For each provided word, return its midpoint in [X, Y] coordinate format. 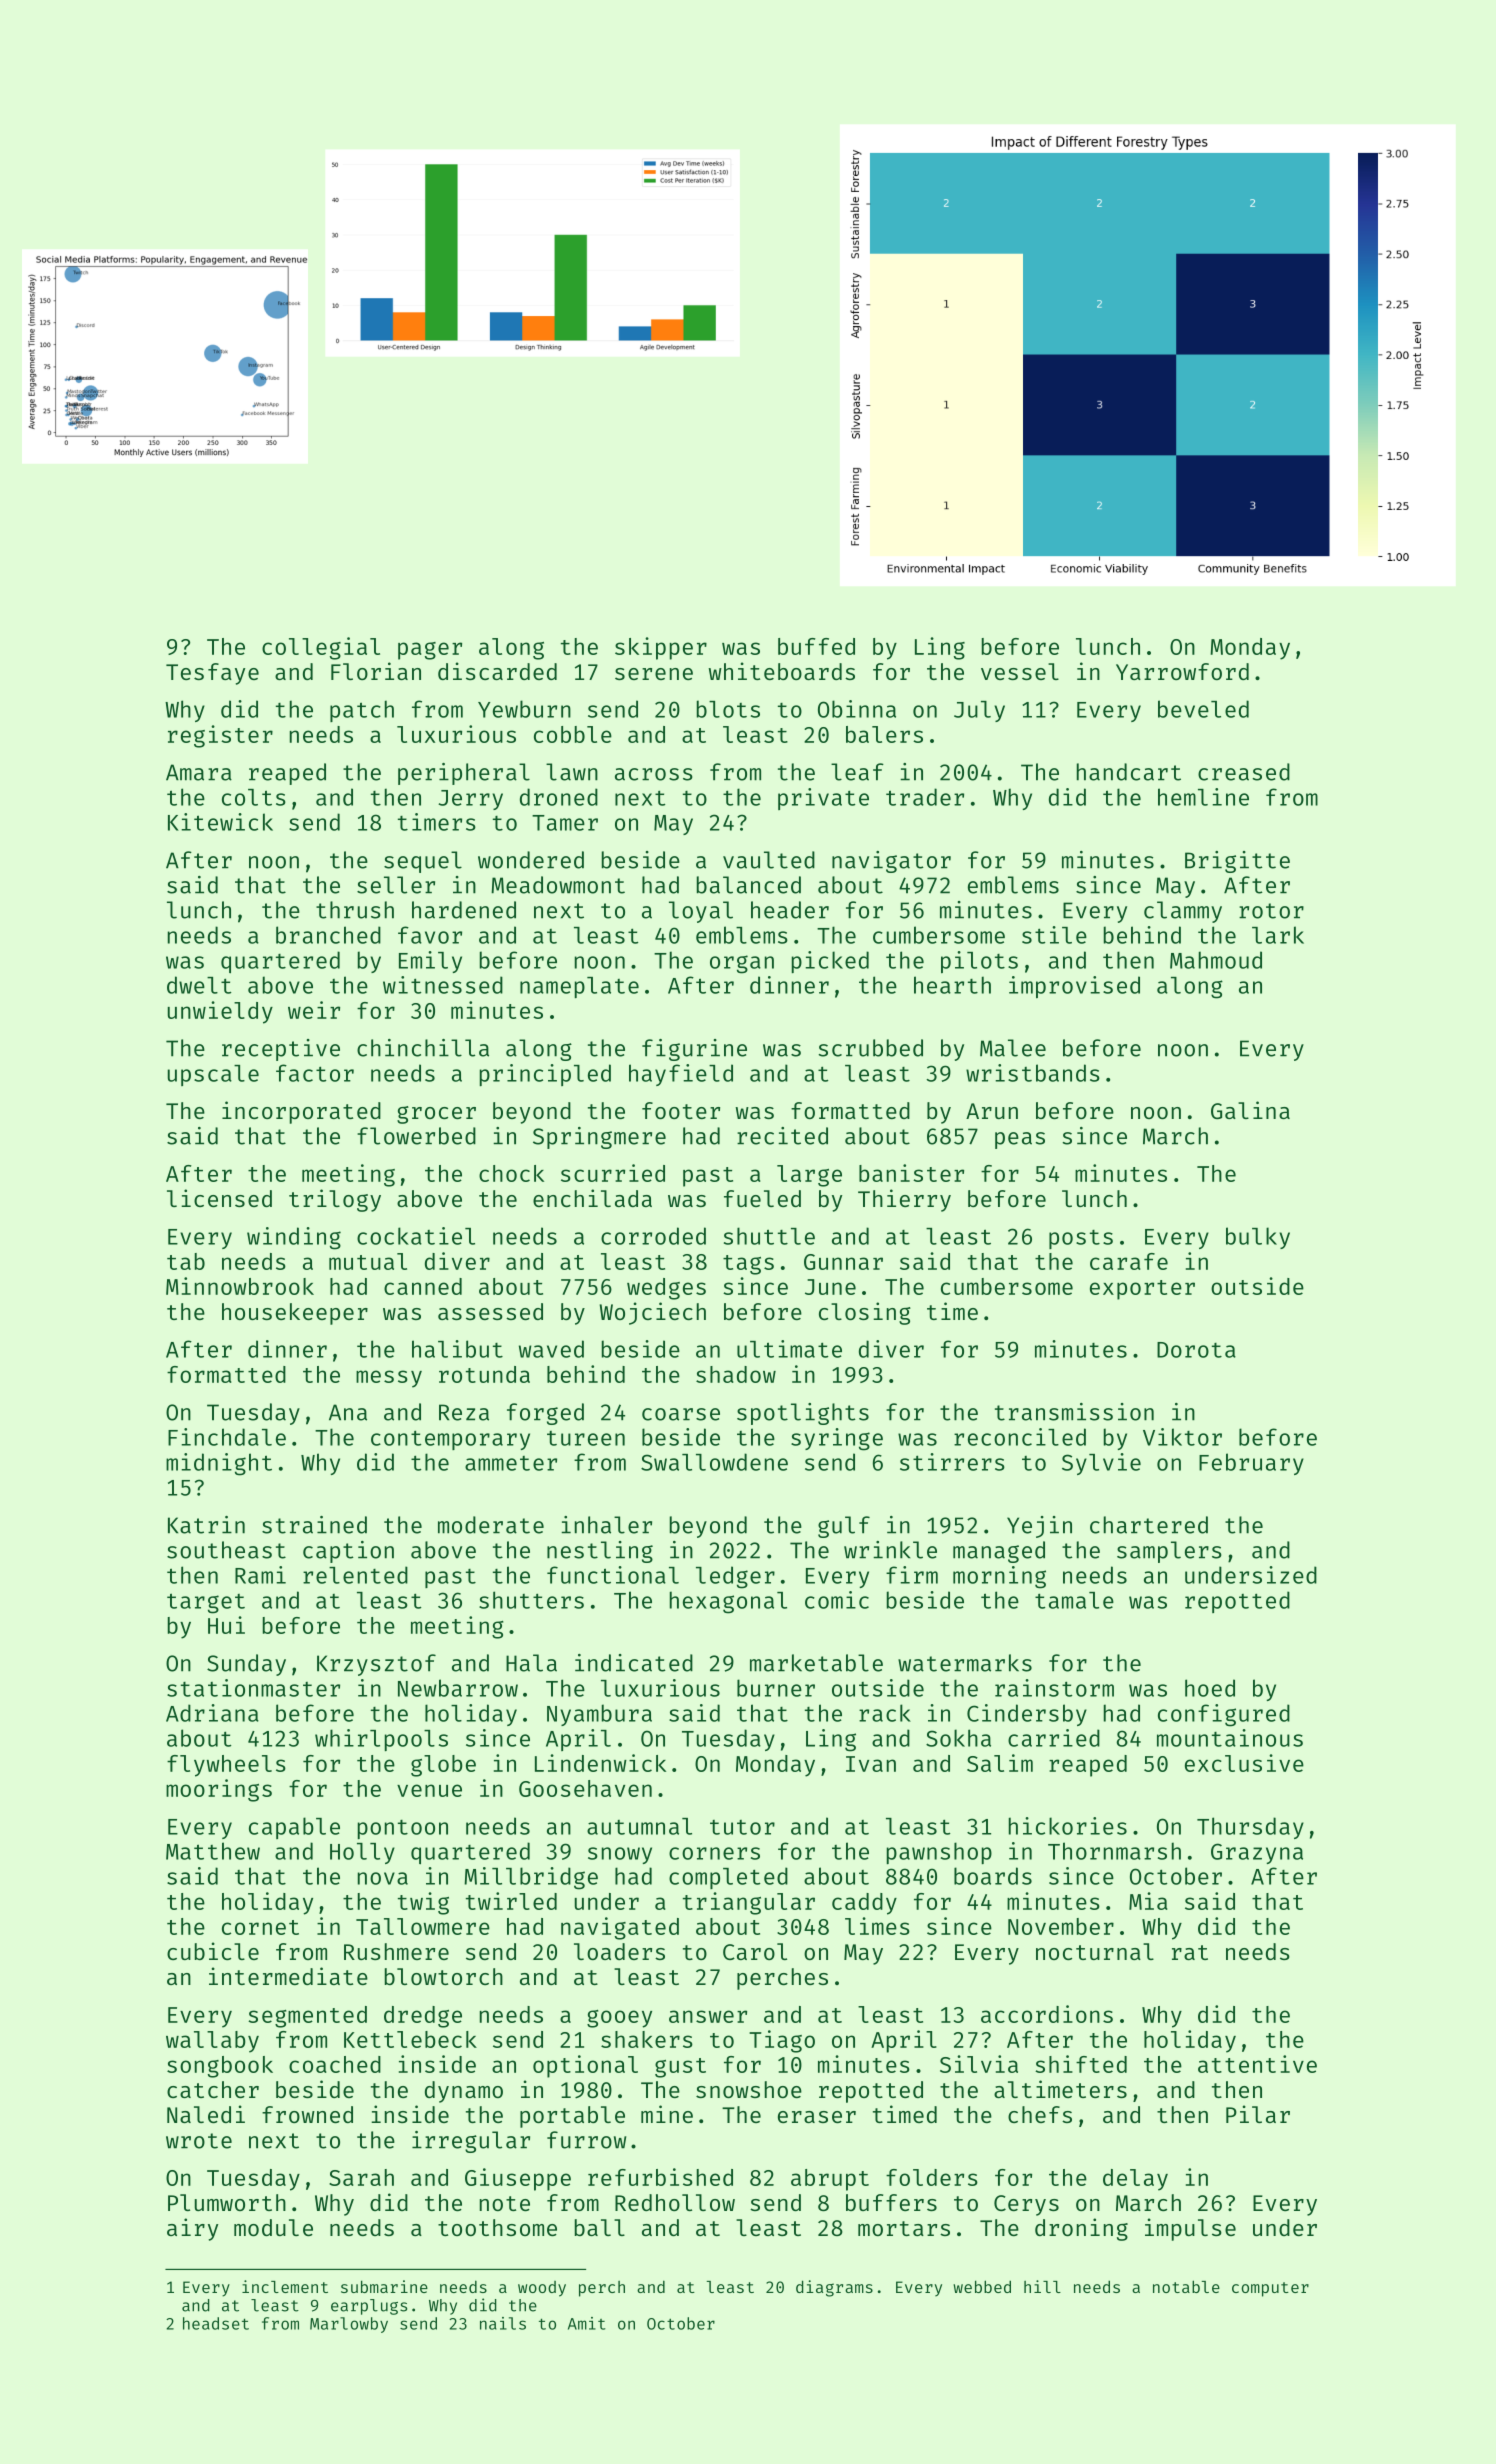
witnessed [443, 985]
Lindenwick [600, 1763]
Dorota [1196, 1350]
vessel [1020, 671]
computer [1270, 2289]
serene [654, 674]
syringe [837, 1439]
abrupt [830, 2180]
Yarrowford [1182, 671]
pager [430, 651]
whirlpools [381, 1740]
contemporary [450, 1440]
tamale [1074, 1600]
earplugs [369, 2307]
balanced [749, 885]
